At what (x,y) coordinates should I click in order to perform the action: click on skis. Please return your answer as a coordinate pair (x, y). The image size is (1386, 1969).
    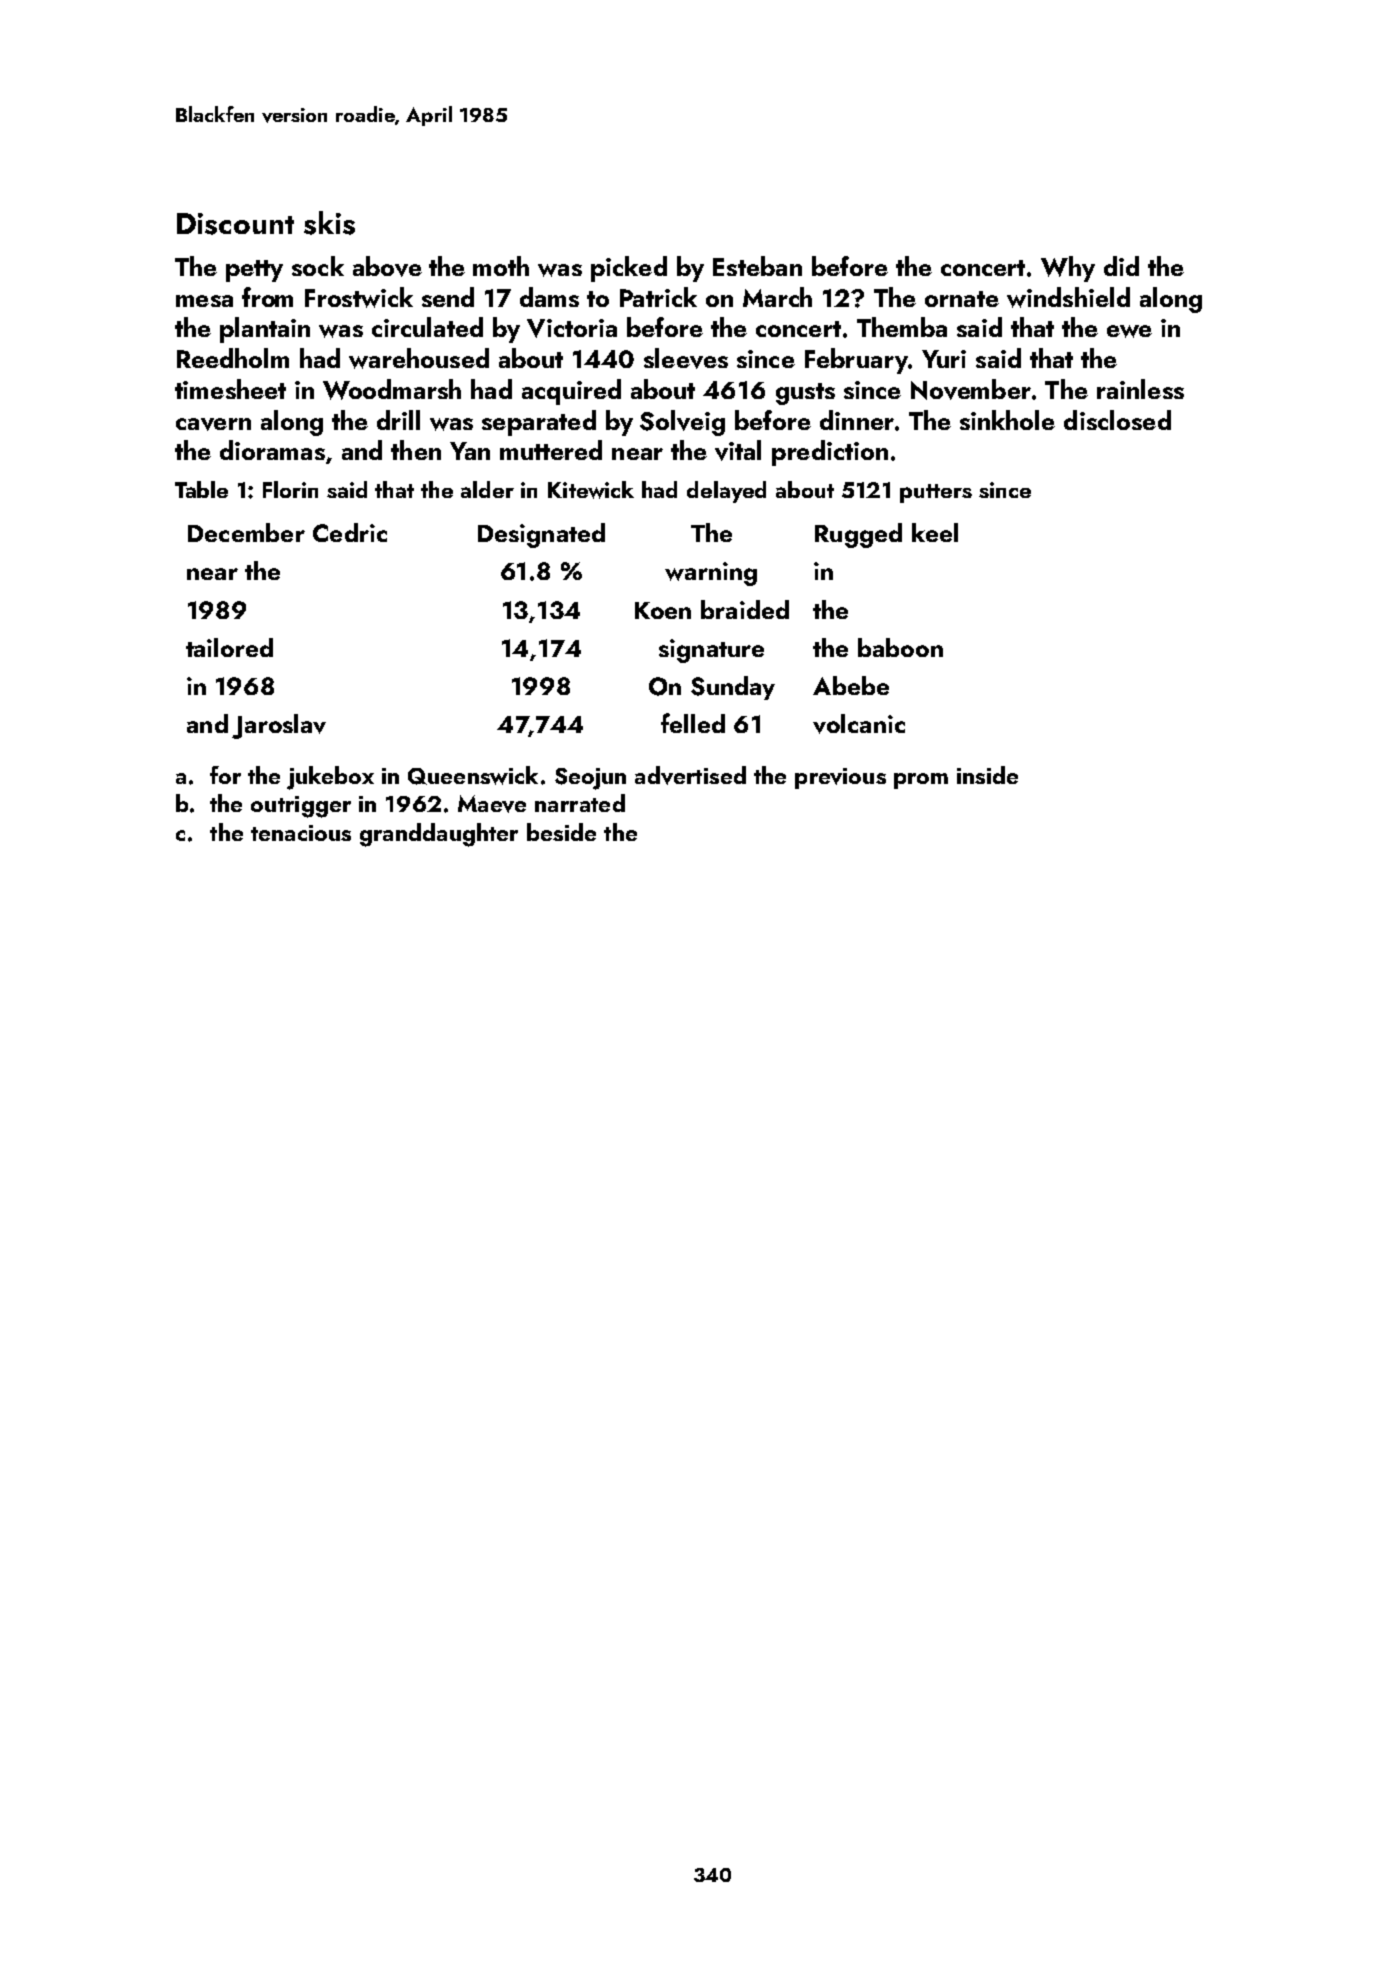
    Looking at the image, I should click on (329, 223).
